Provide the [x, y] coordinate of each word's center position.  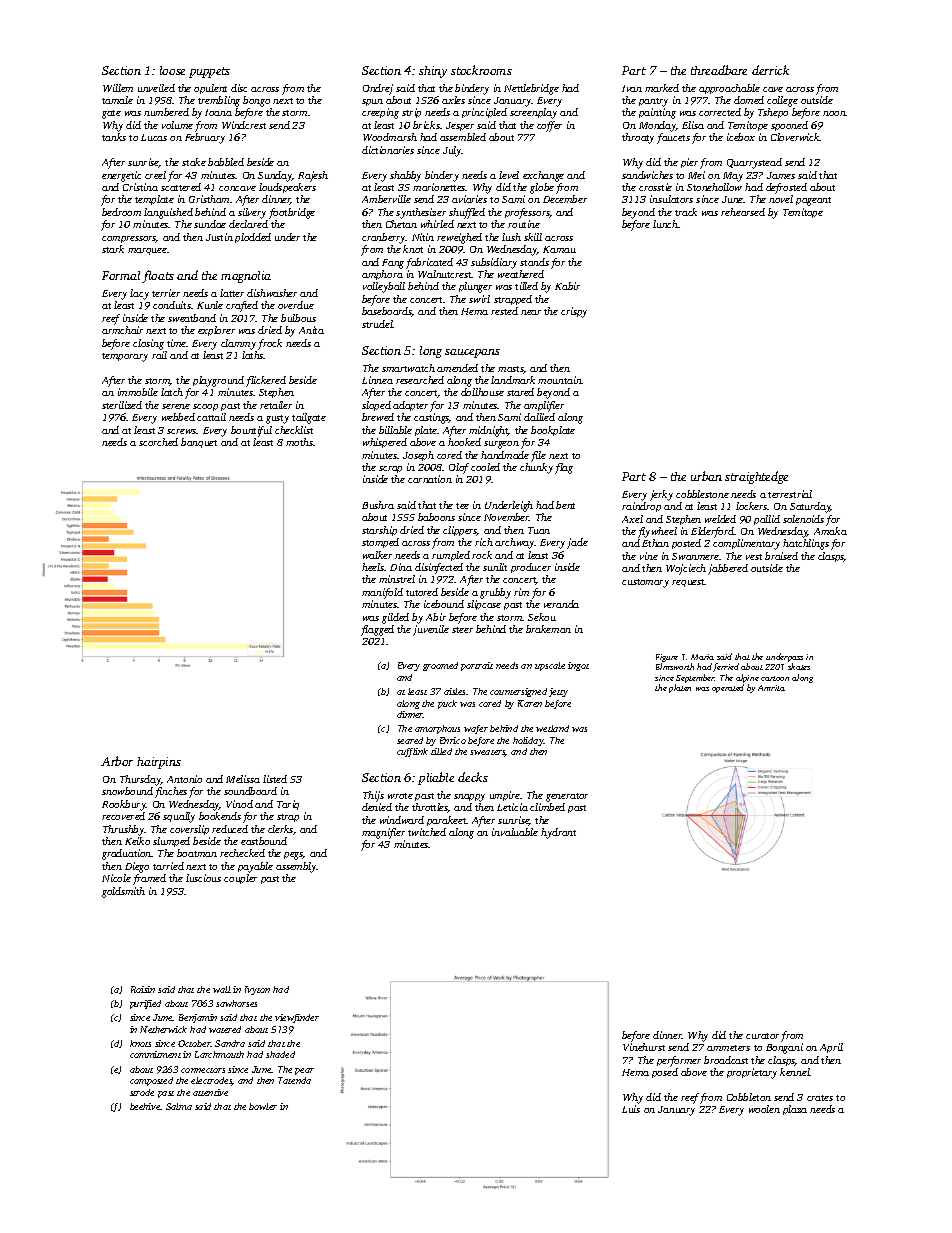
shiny [433, 72]
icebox [741, 137]
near [531, 312]
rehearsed [743, 212]
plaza [795, 1110]
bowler [263, 1106]
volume [177, 125]
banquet [199, 443]
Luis [631, 1109]
